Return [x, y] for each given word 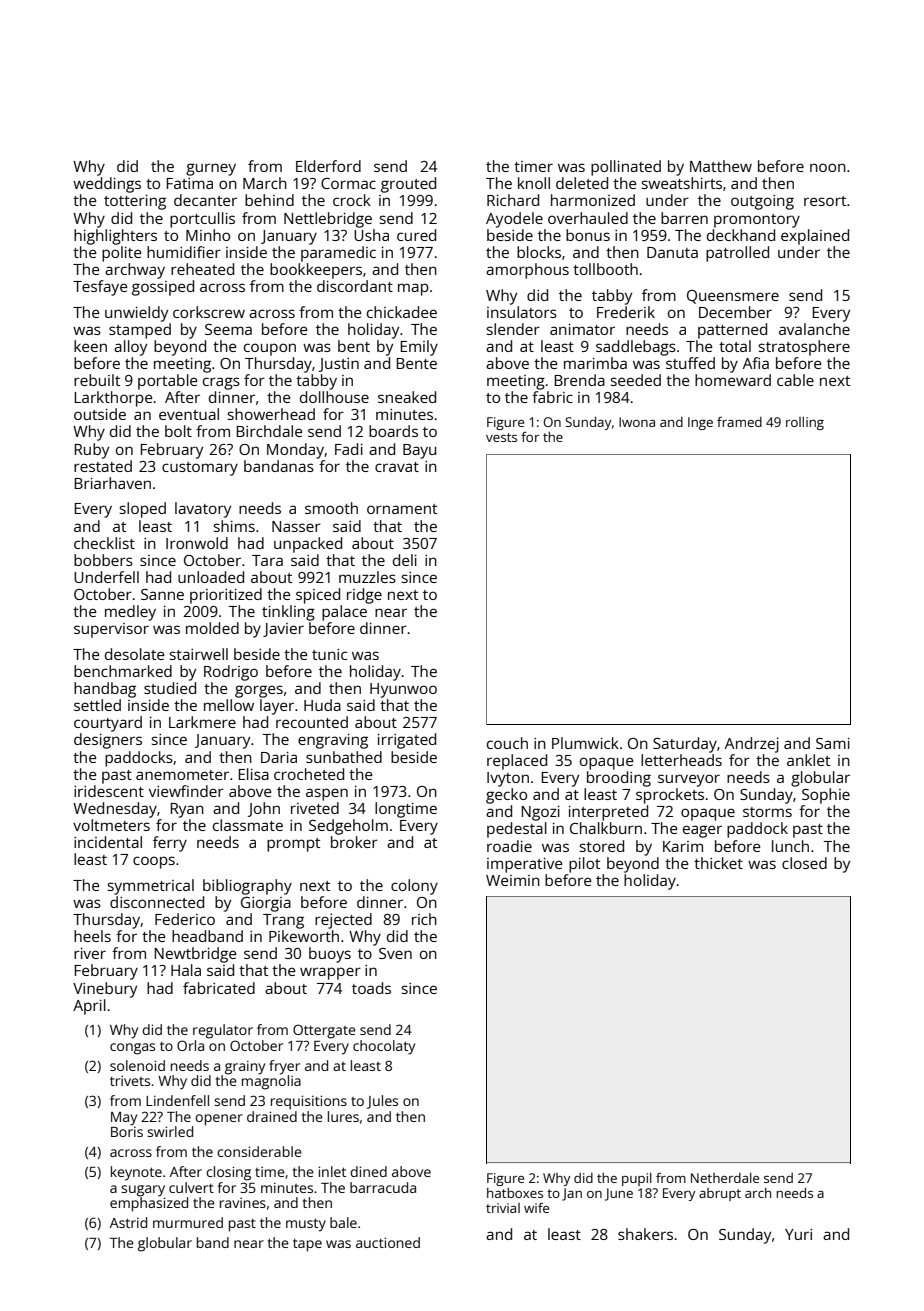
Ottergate [324, 1031]
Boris [127, 1131]
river [90, 953]
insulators [522, 312]
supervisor [111, 630]
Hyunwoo [403, 690]
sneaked [407, 397]
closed [804, 863]
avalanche [814, 329]
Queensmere [733, 297]
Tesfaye [100, 288]
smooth [331, 508]
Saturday [685, 745]
